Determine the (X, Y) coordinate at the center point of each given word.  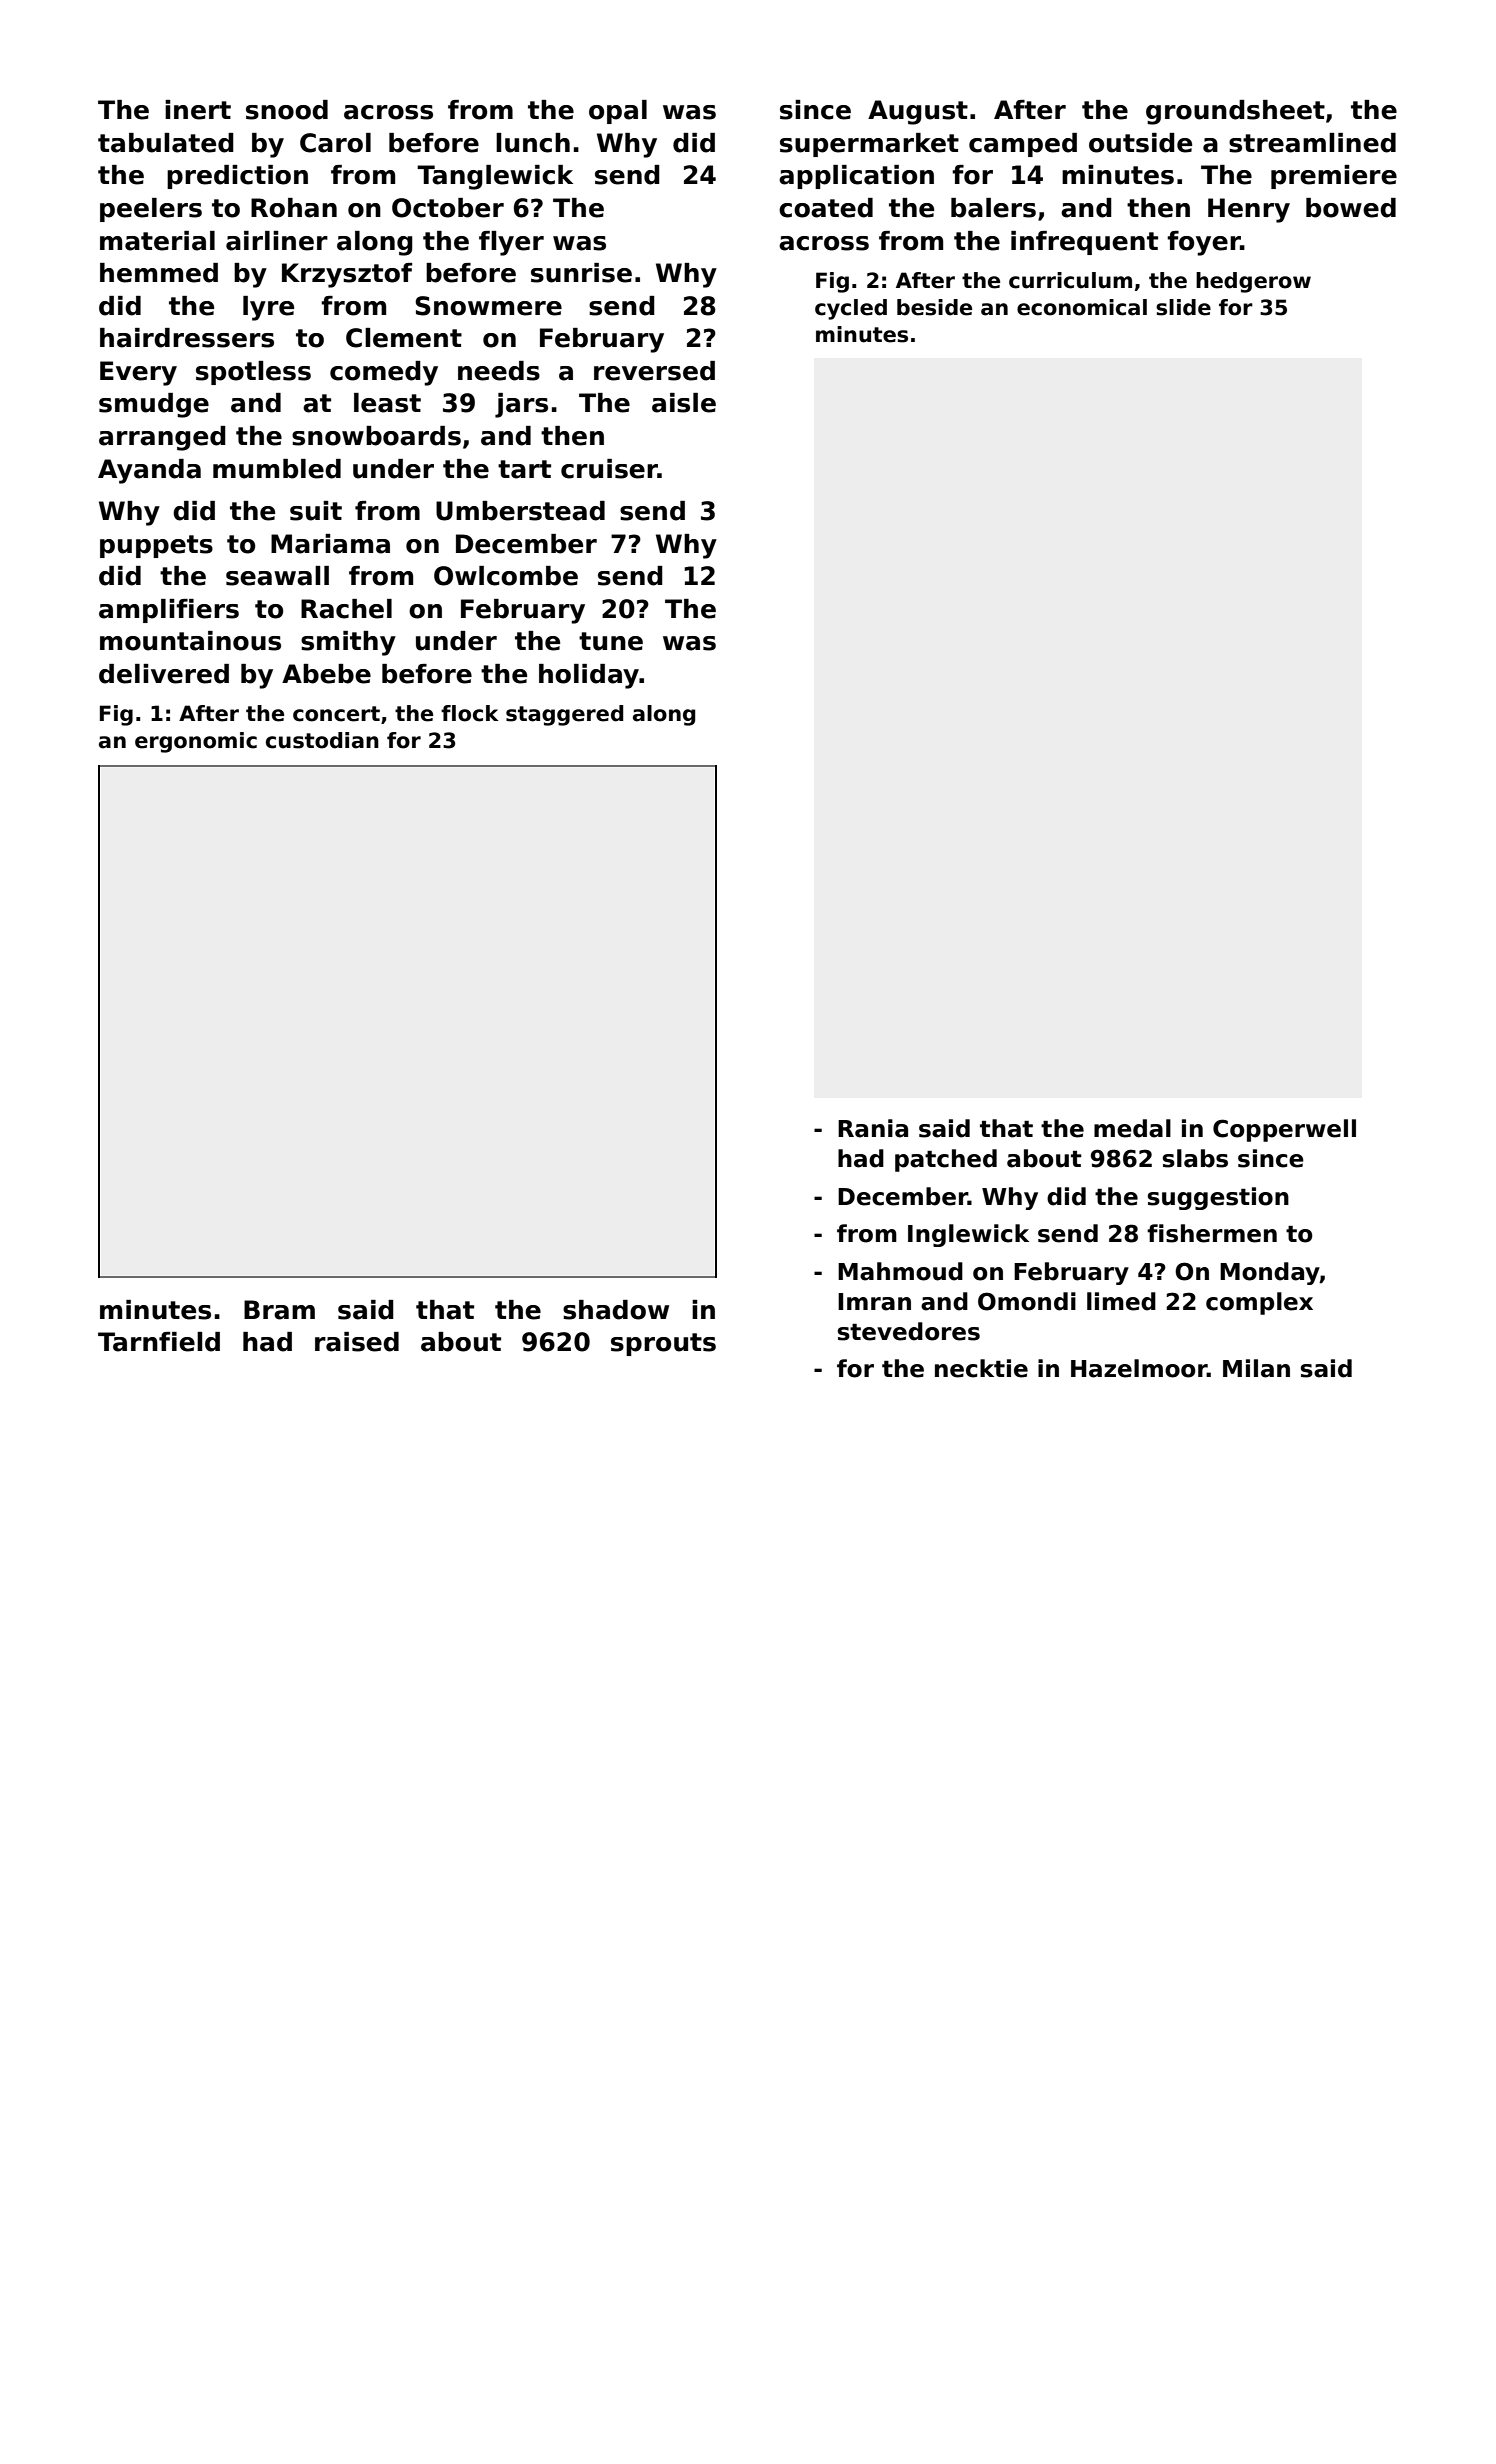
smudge (154, 405)
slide (1183, 307)
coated (826, 208)
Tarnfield (159, 1342)
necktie (981, 1368)
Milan (1256, 1368)
